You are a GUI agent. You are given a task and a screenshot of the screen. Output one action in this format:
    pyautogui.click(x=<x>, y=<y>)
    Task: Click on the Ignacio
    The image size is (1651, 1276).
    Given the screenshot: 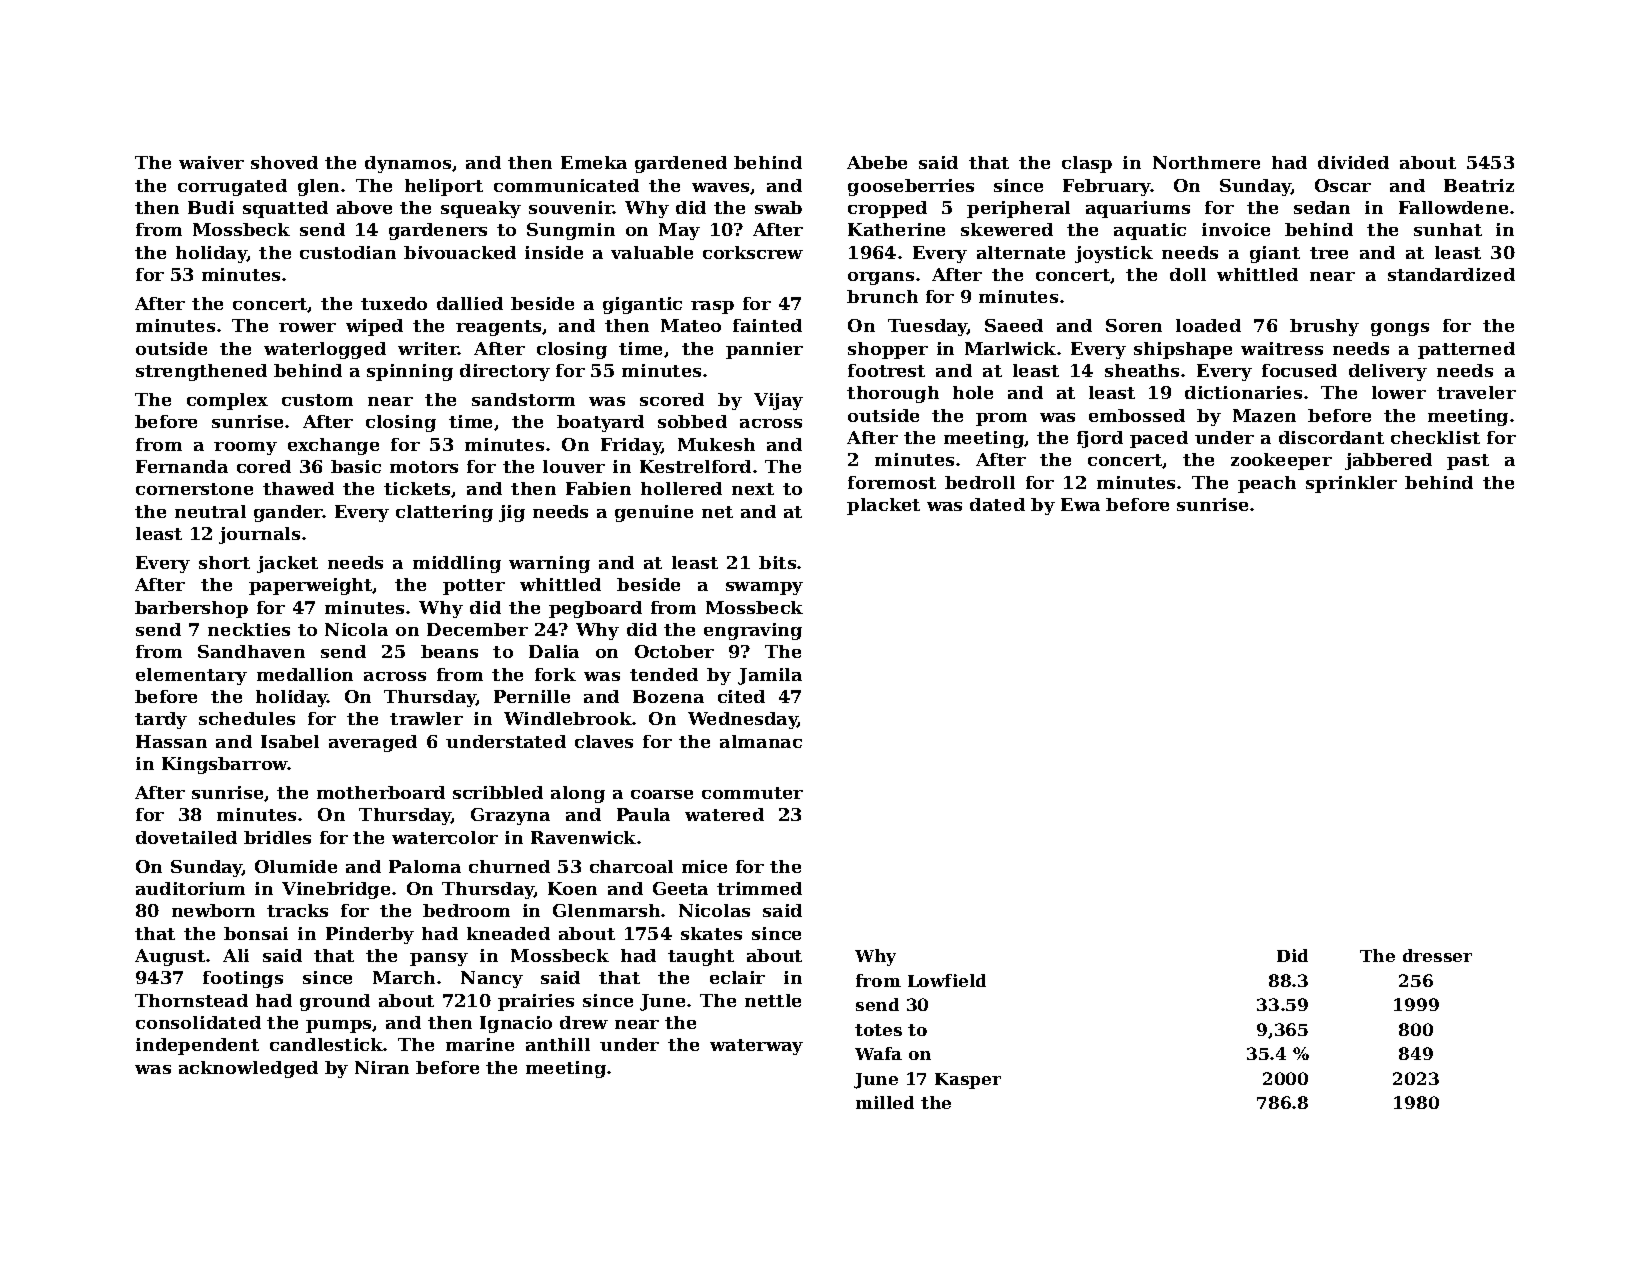 What is the action you would take?
    pyautogui.click(x=516, y=1024)
